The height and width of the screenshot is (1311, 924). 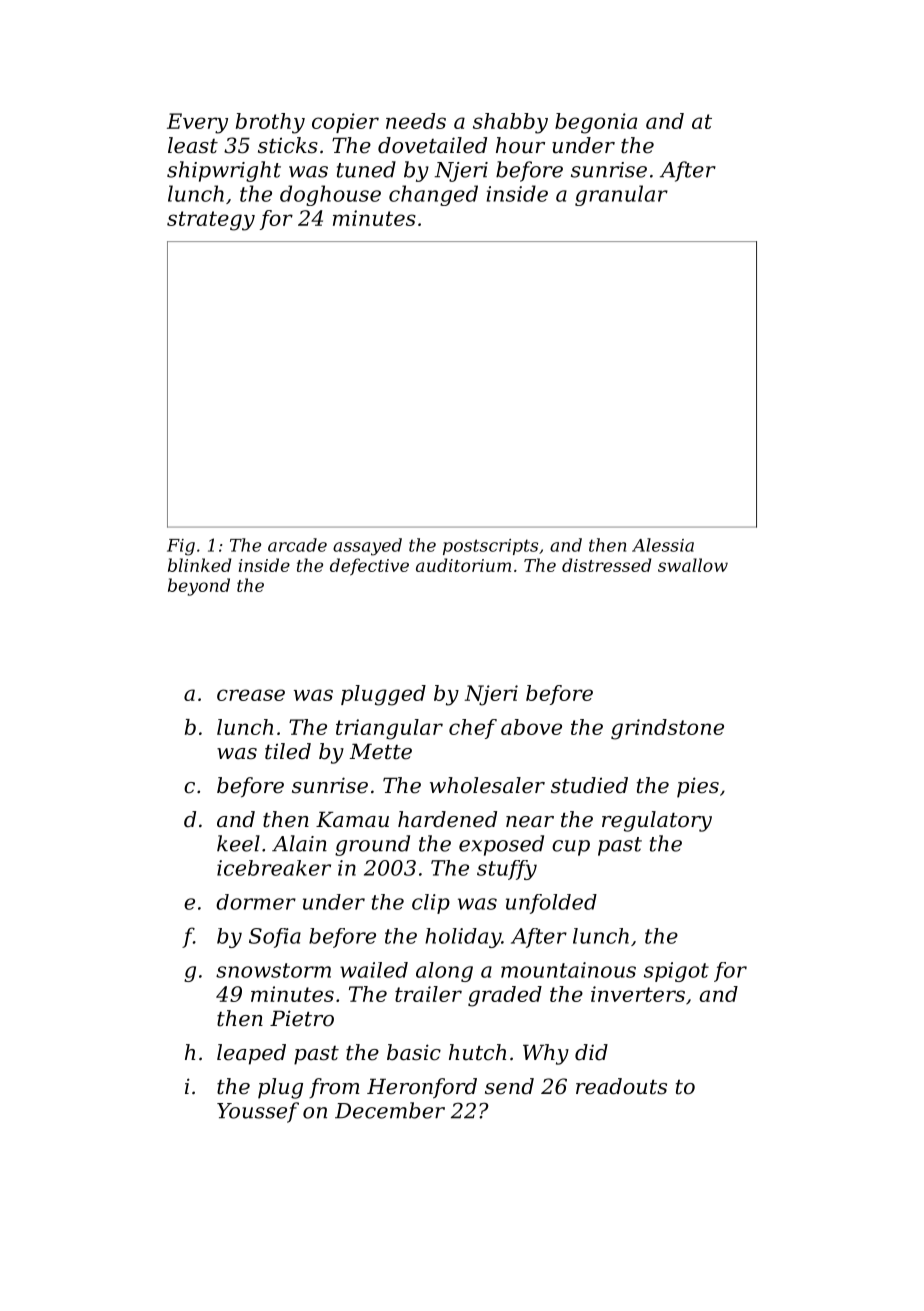 What do you see at coordinates (197, 123) in the screenshot?
I see `Every` at bounding box center [197, 123].
